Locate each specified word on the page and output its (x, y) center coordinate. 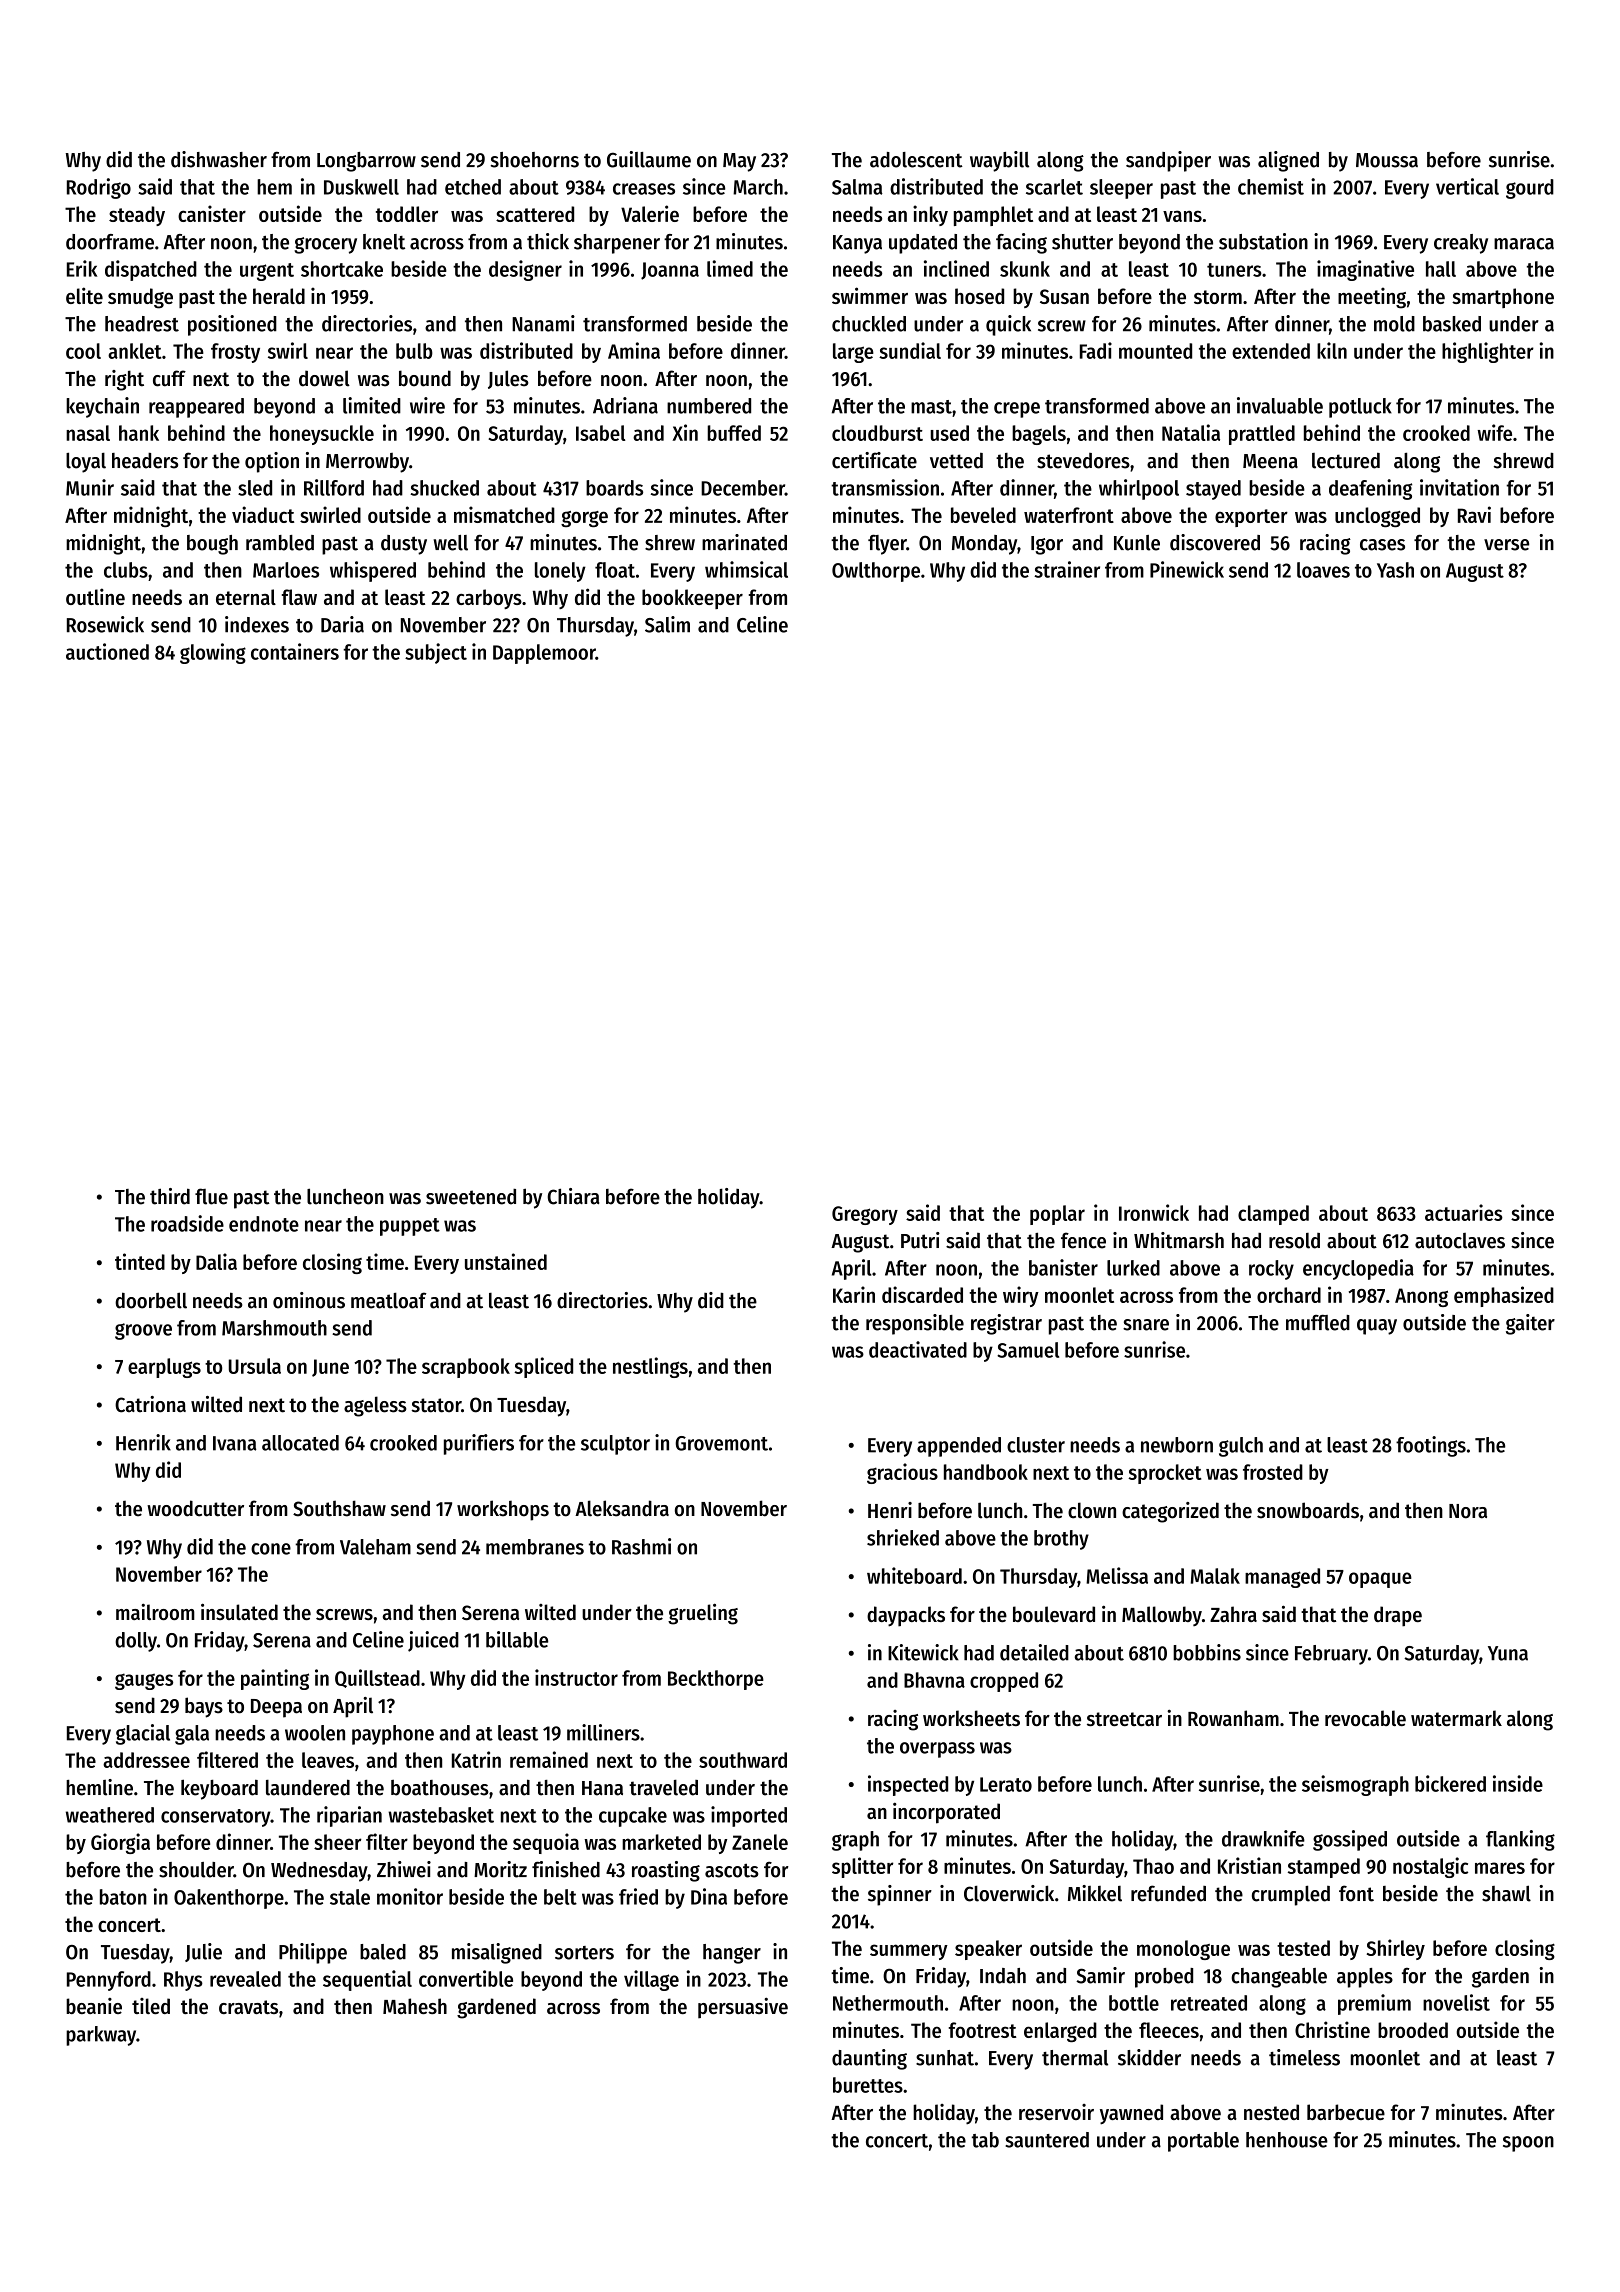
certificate (874, 460)
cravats (248, 2007)
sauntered (1047, 2140)
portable (1203, 2142)
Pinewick (1187, 569)
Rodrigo (99, 188)
